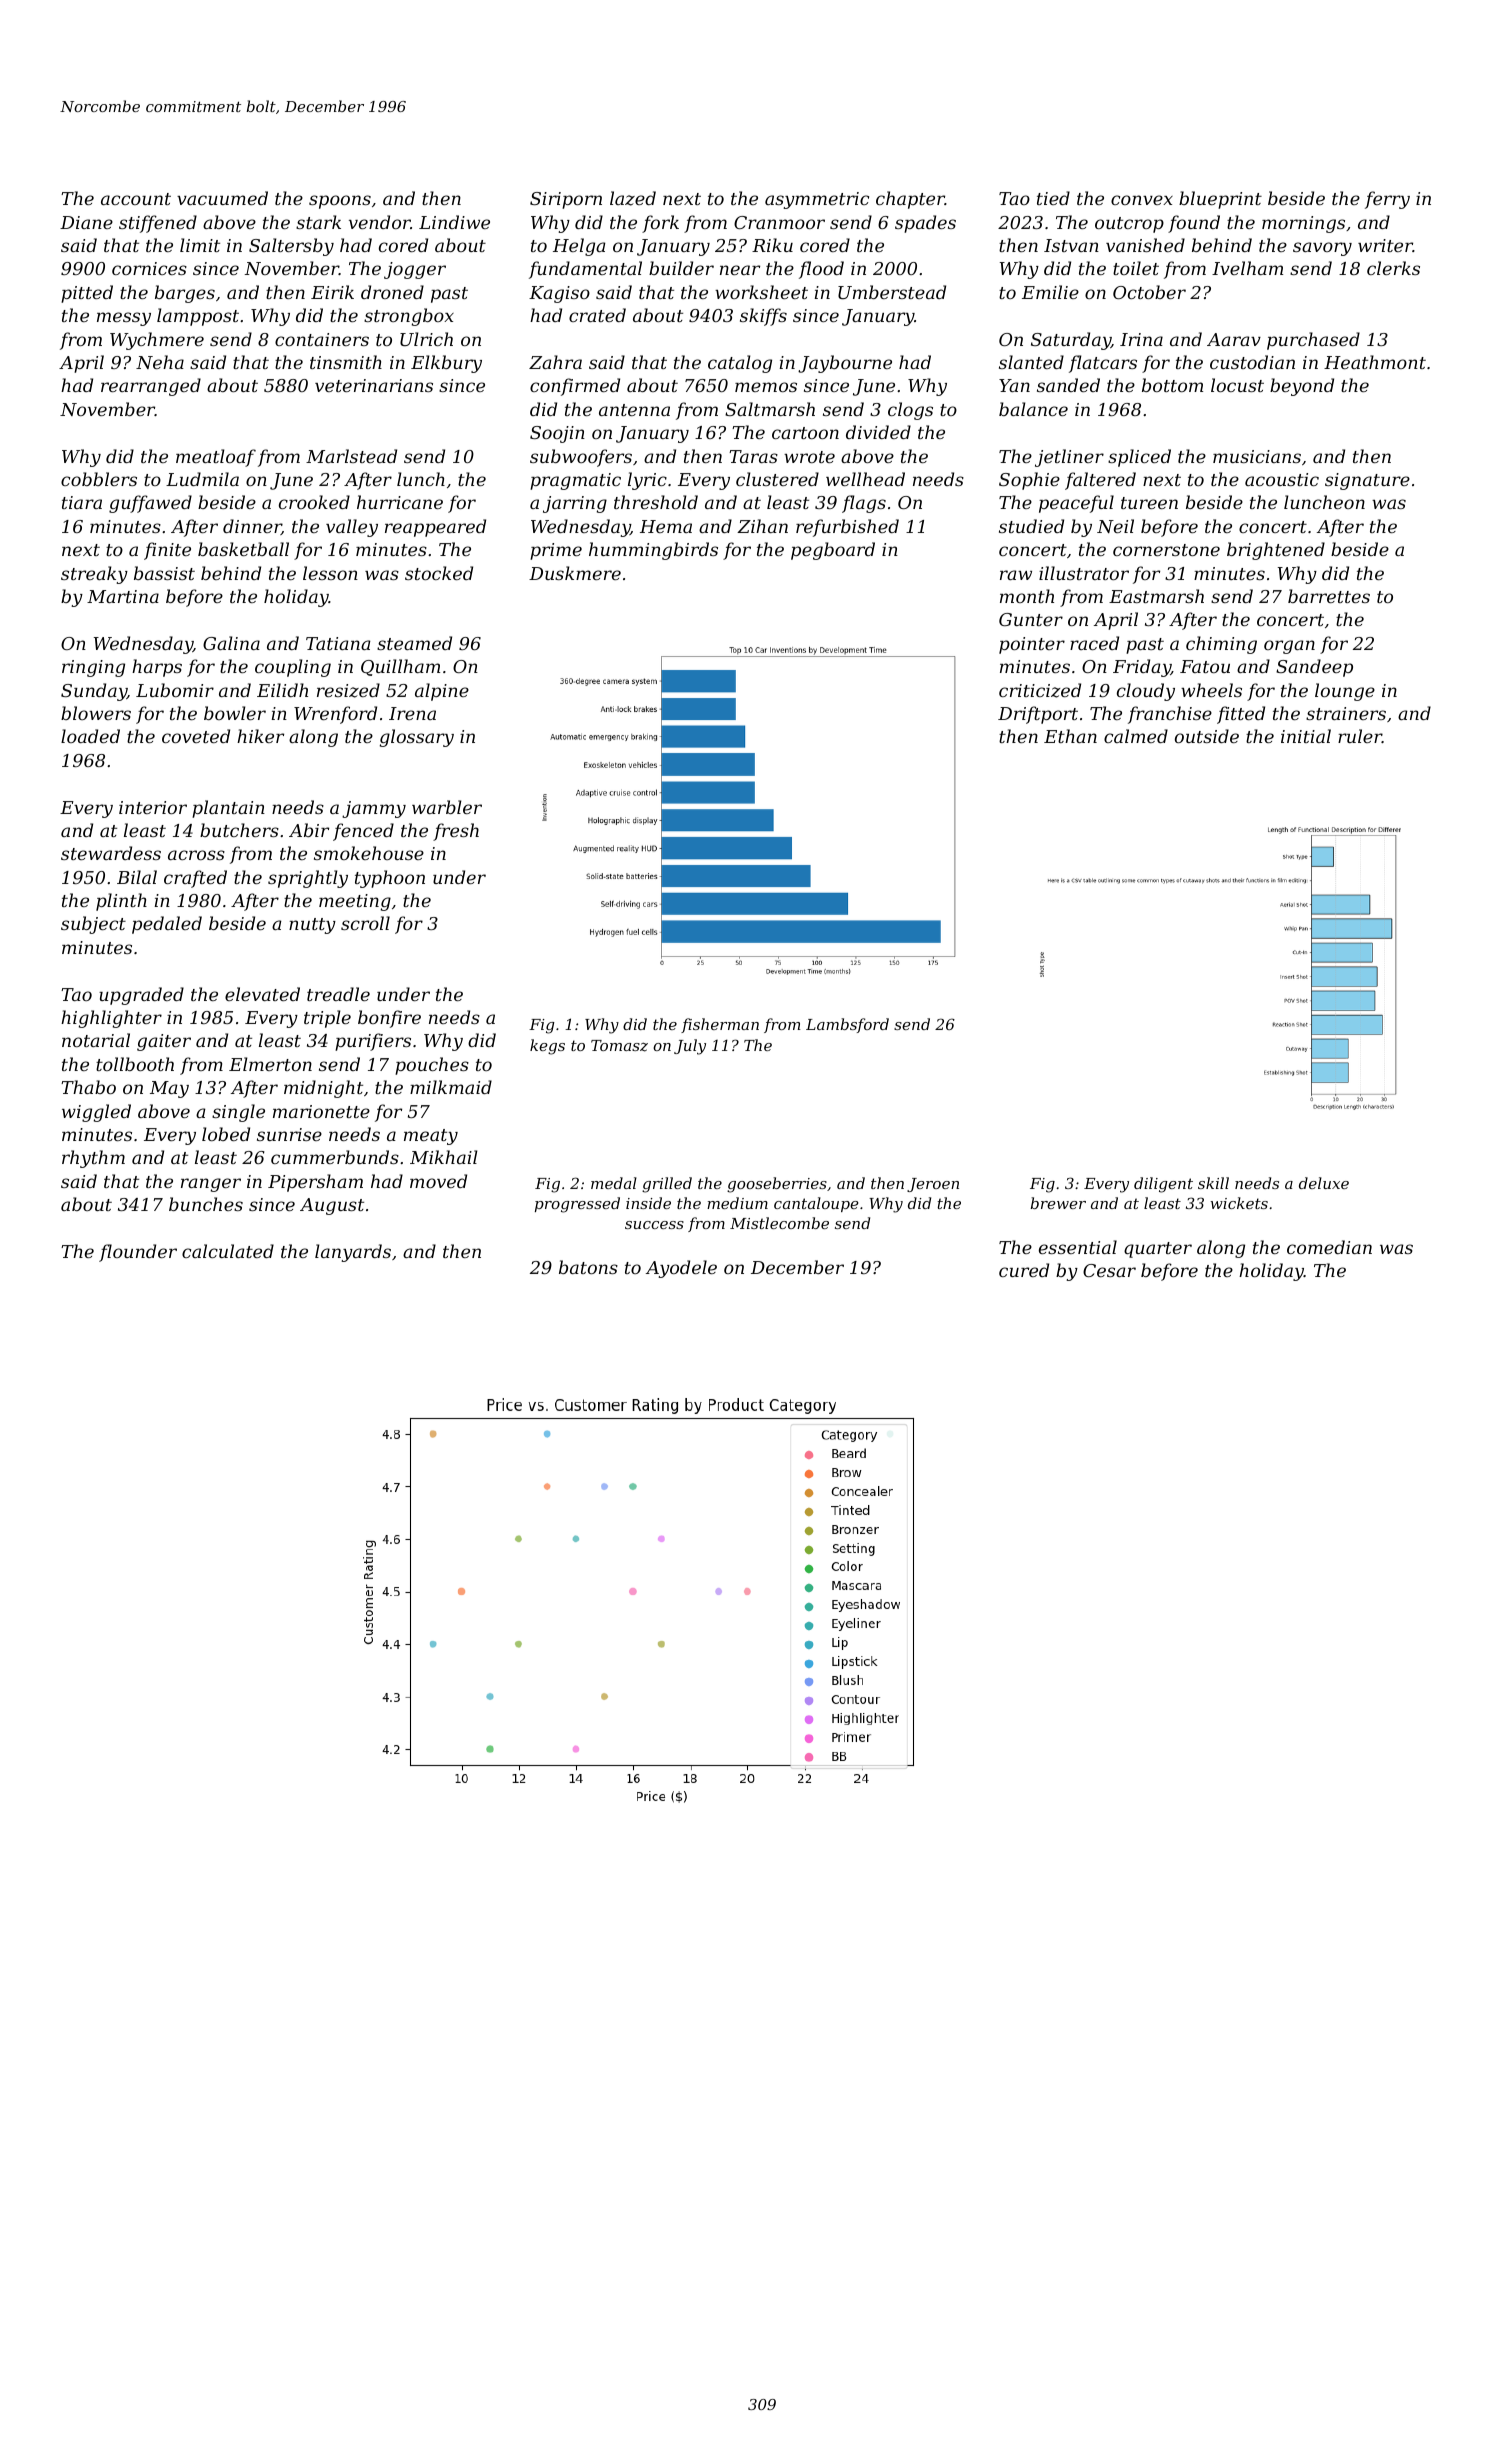 Image resolution: width=1496 pixels, height=2464 pixels. Describe the element at coordinates (93, 1159) in the page. I see `rhythm` at that location.
